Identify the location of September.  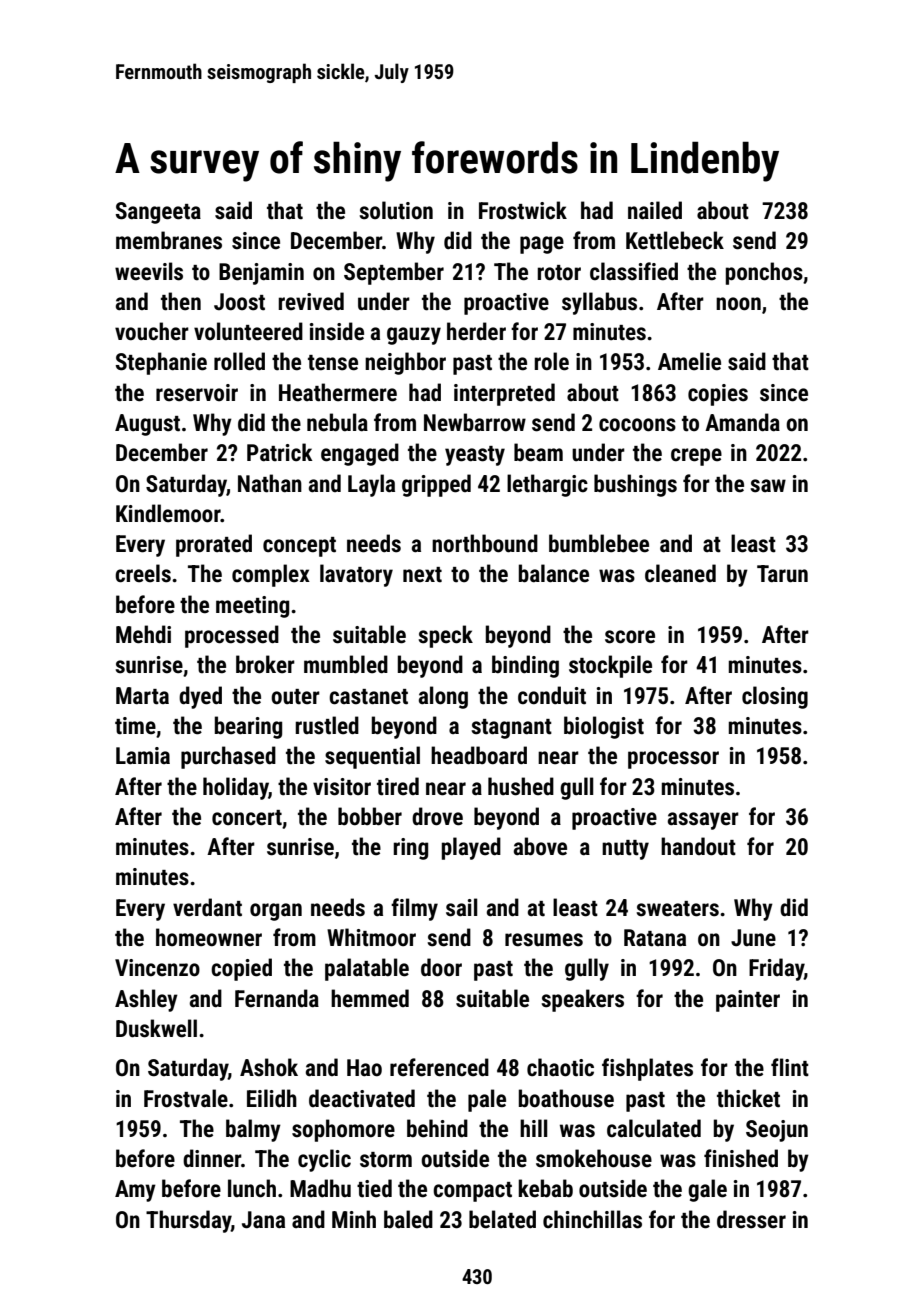
(394, 273).
